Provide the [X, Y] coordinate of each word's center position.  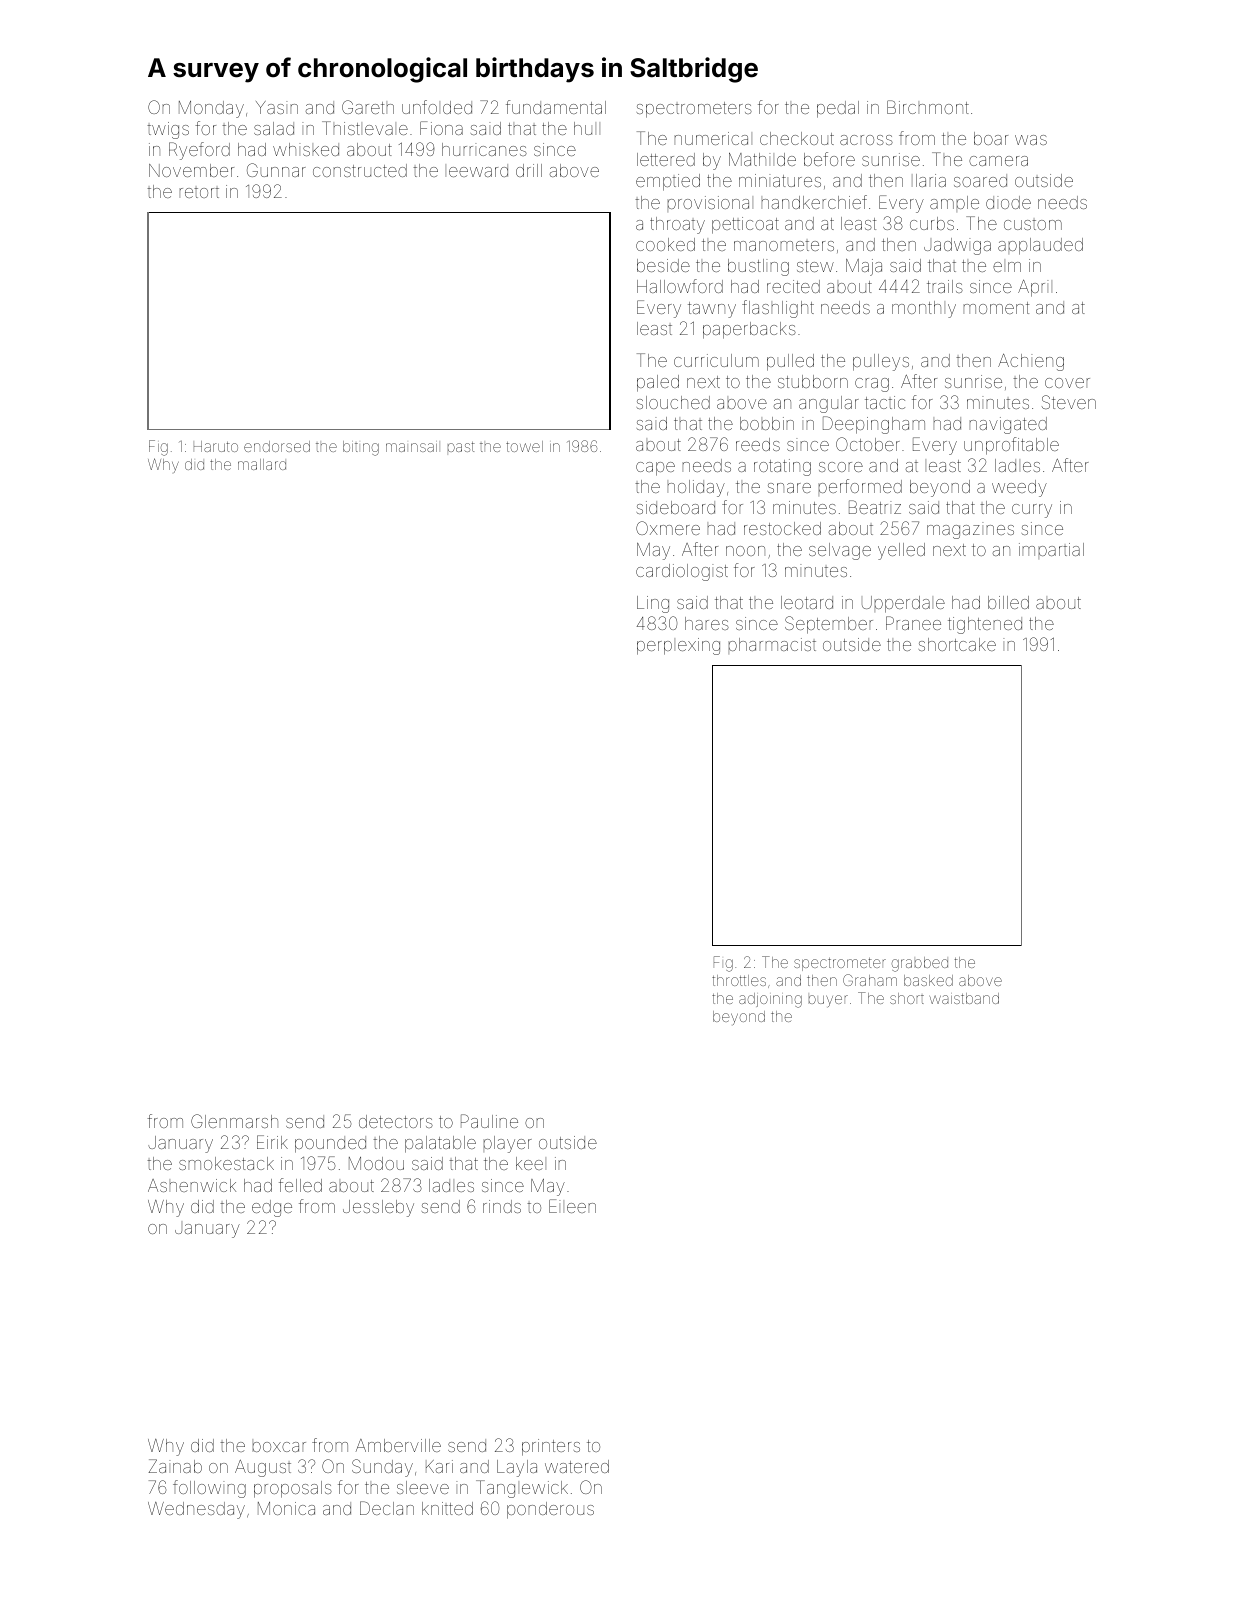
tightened [985, 625]
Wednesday [196, 1510]
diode [1008, 202]
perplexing [678, 646]
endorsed [277, 446]
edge [272, 1208]
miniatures [780, 180]
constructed [360, 170]
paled [658, 383]
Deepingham [874, 425]
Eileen [572, 1206]
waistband [964, 998]
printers [551, 1447]
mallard [262, 464]
